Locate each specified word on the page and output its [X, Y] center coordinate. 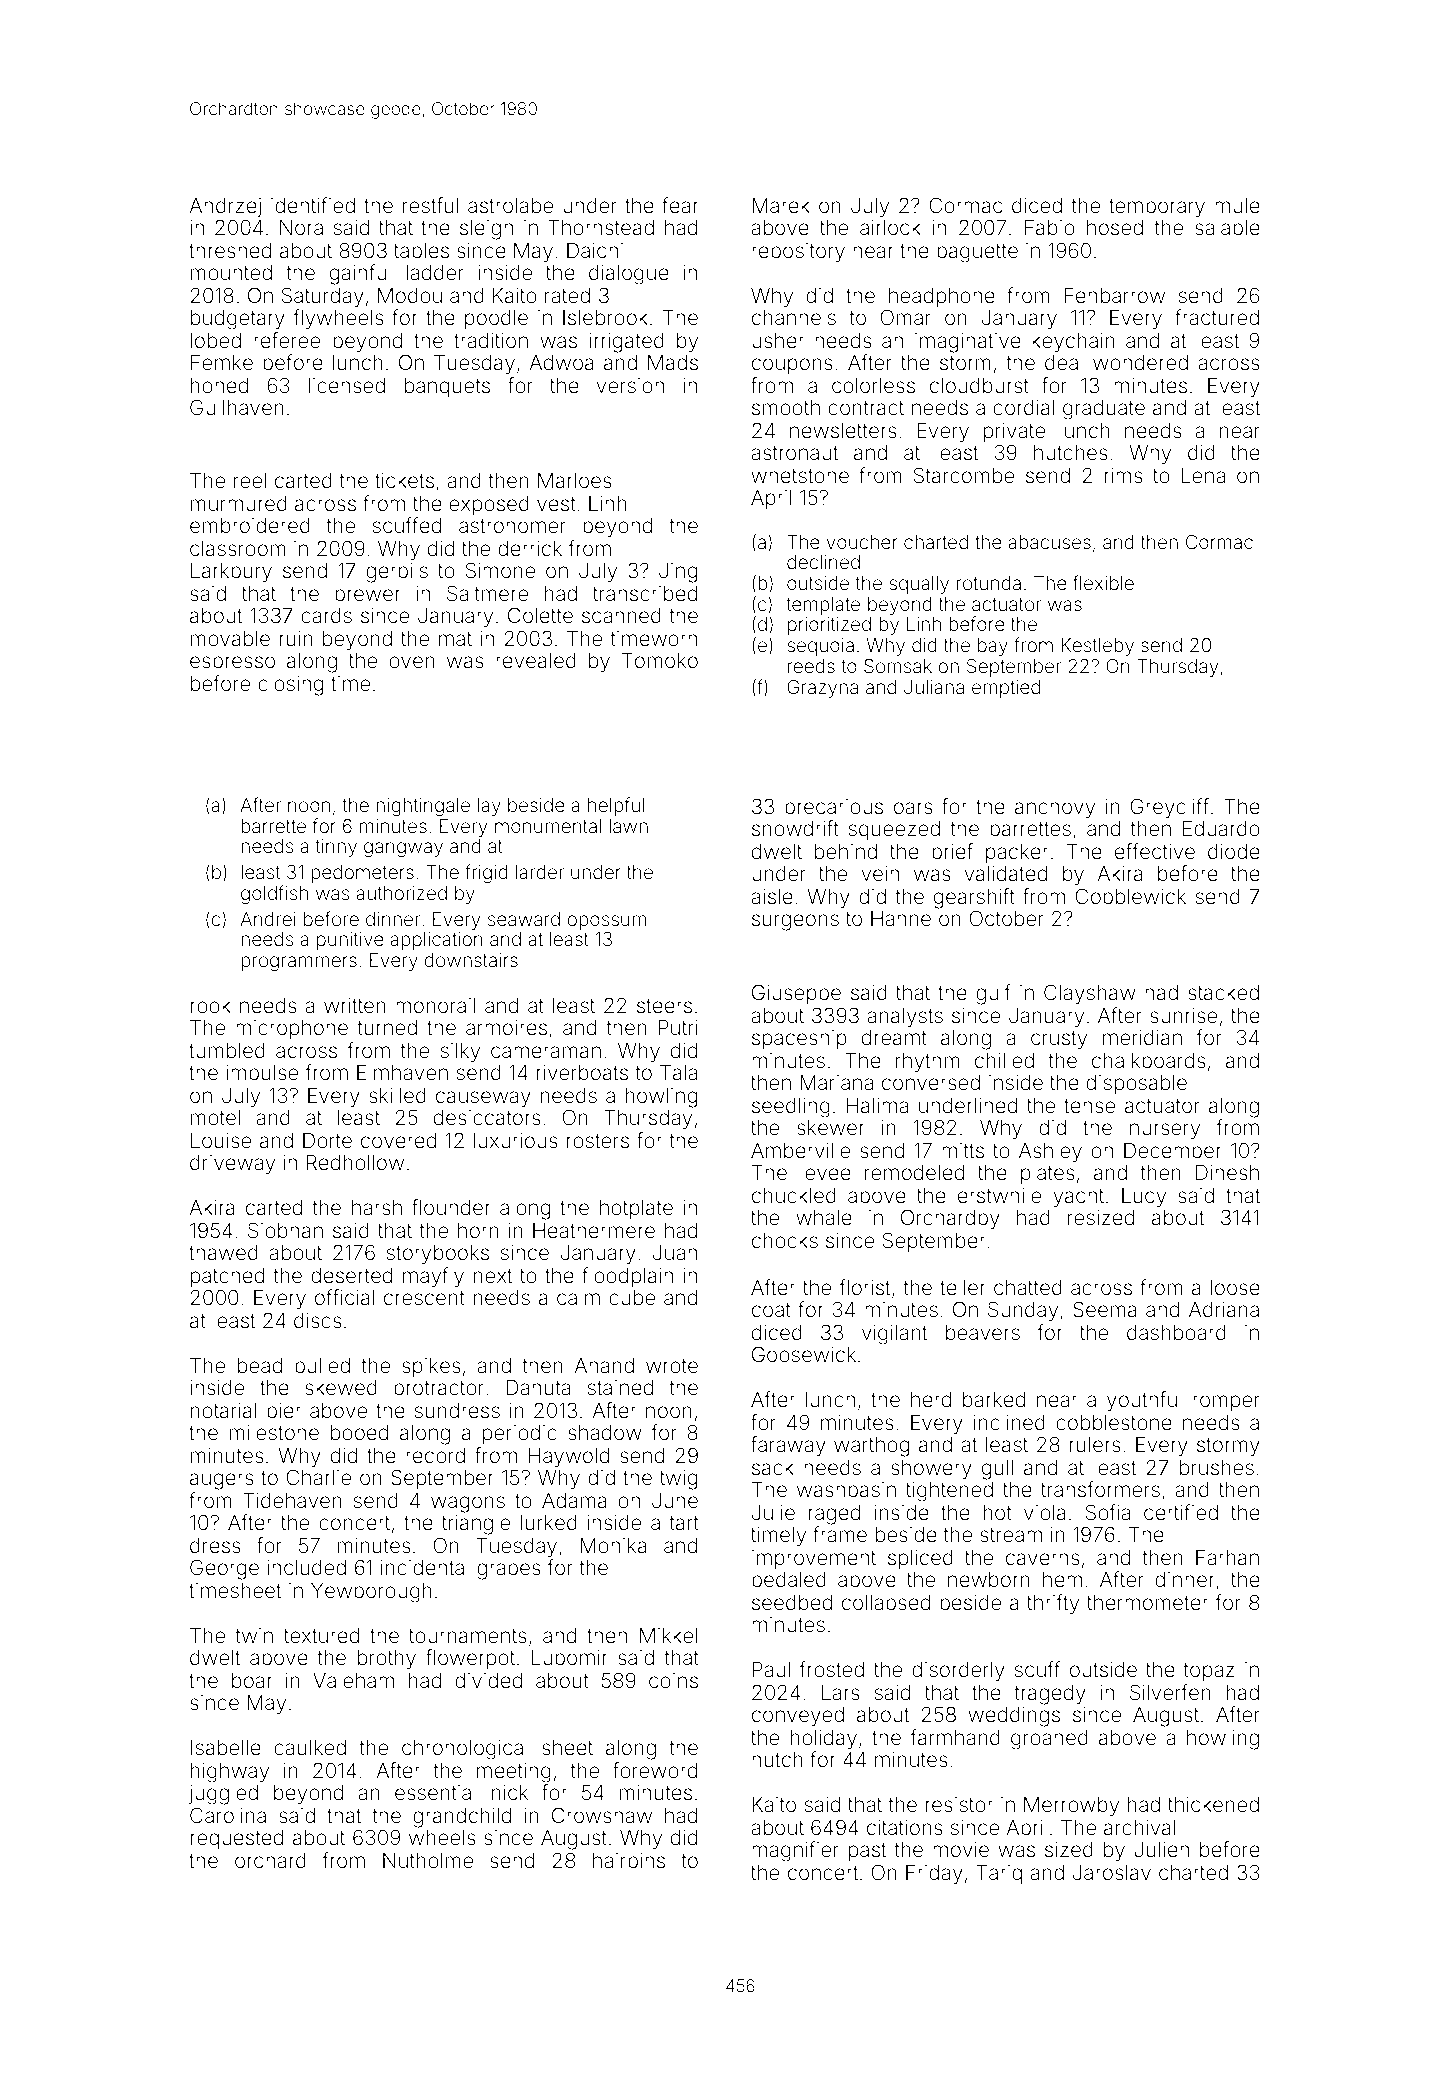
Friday [934, 1875]
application [436, 941]
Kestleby [1097, 647]
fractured [1217, 317]
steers [664, 1006]
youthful [1144, 1401]
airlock [890, 227]
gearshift [974, 898]
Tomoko [660, 660]
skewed [341, 1387]
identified [313, 205]
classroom [238, 549]
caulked [310, 1748]
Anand [604, 1365]
